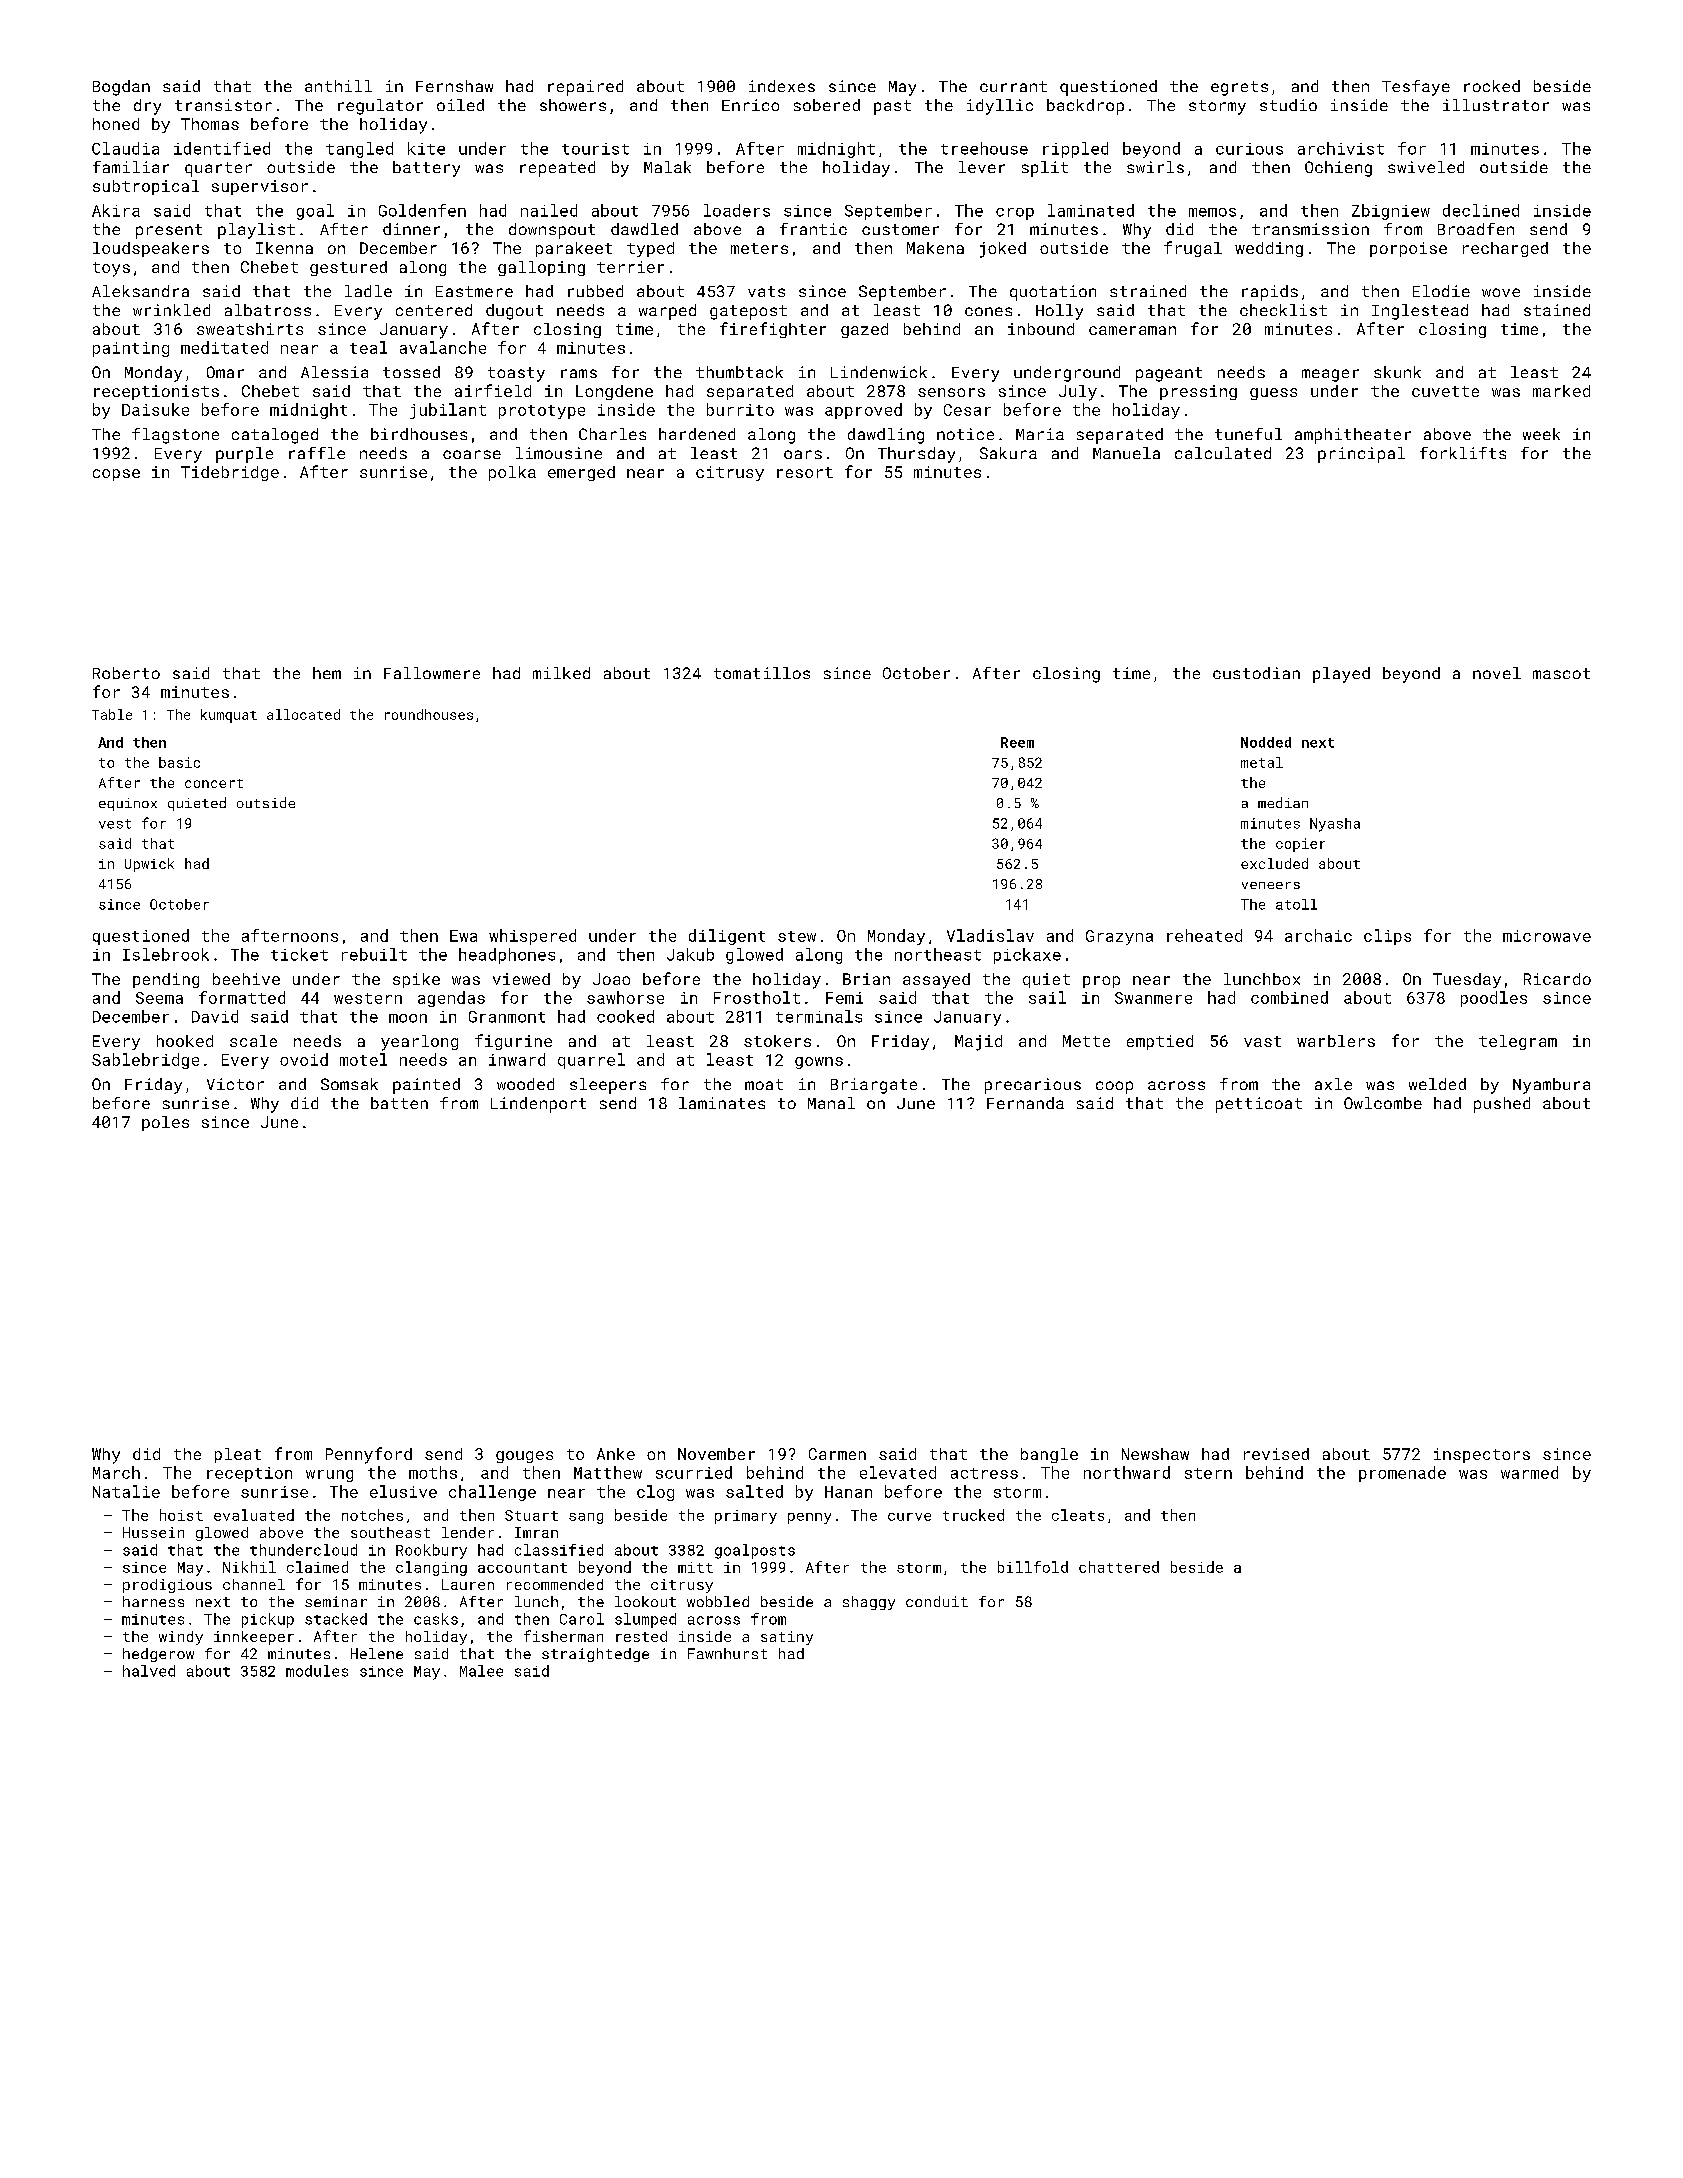  Describe the element at coordinates (1497, 673) in the screenshot. I see `novel` at that location.
